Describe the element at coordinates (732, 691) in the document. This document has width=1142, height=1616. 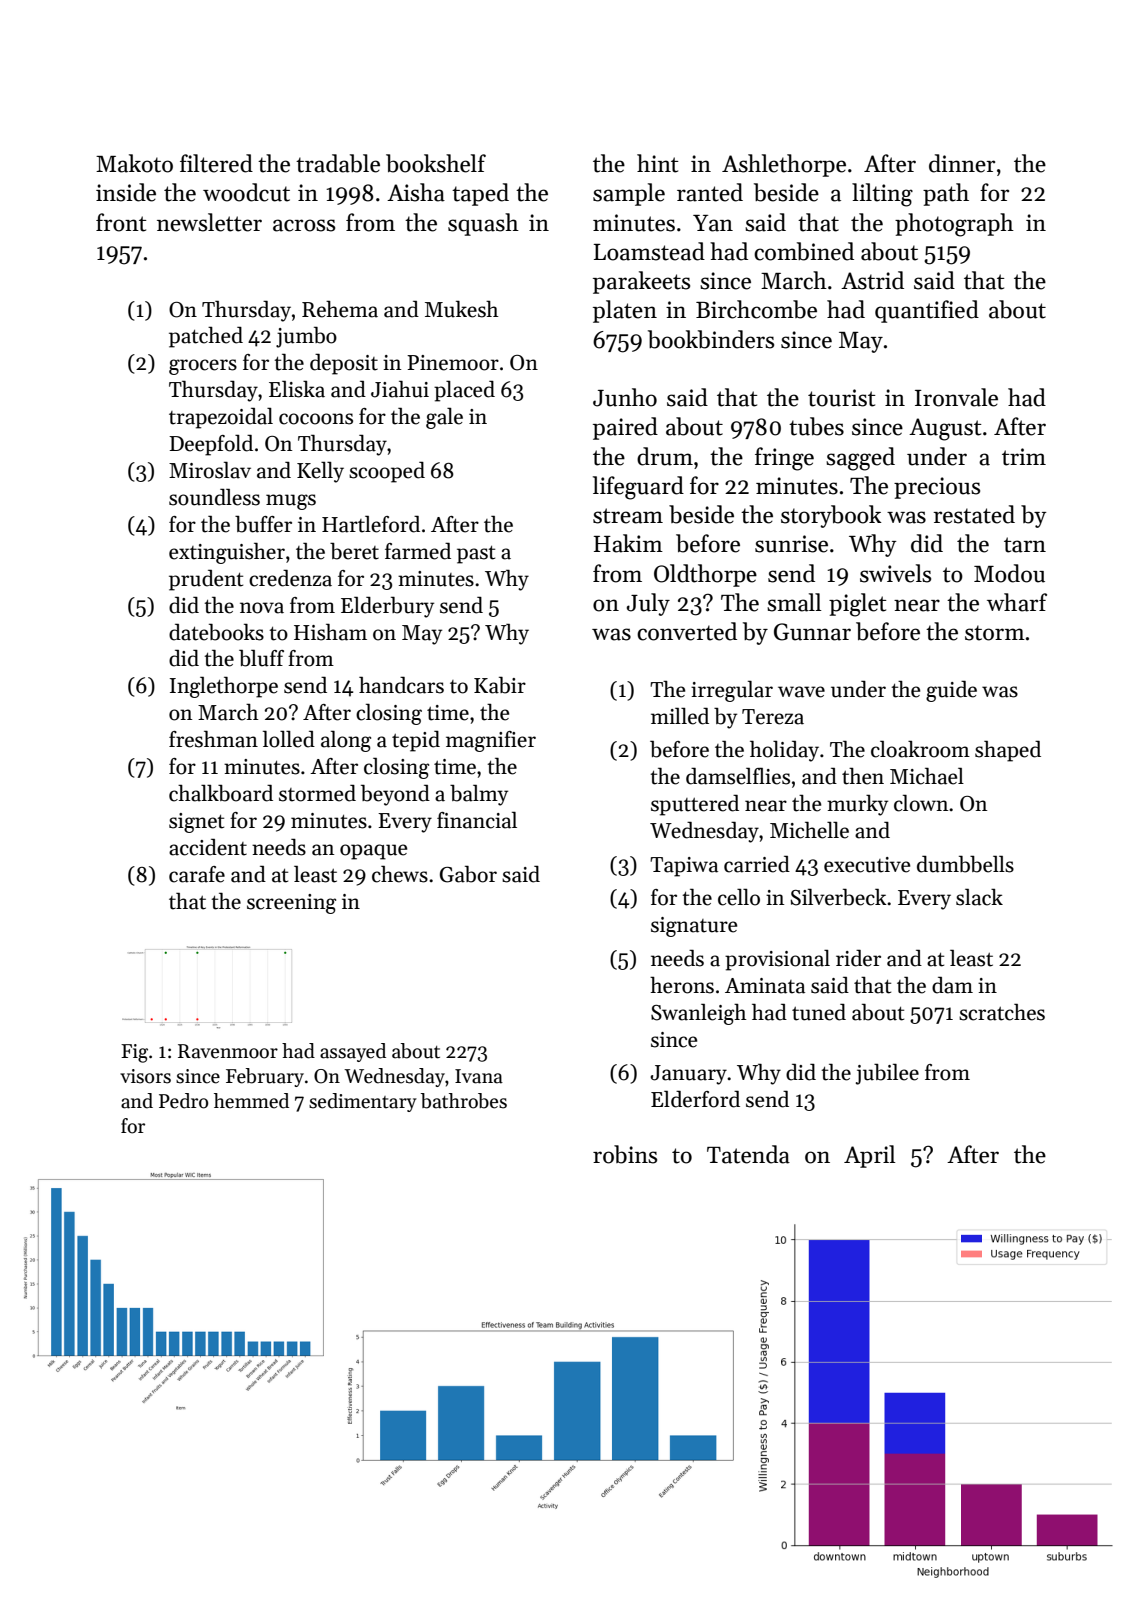
I see `irregular` at that location.
